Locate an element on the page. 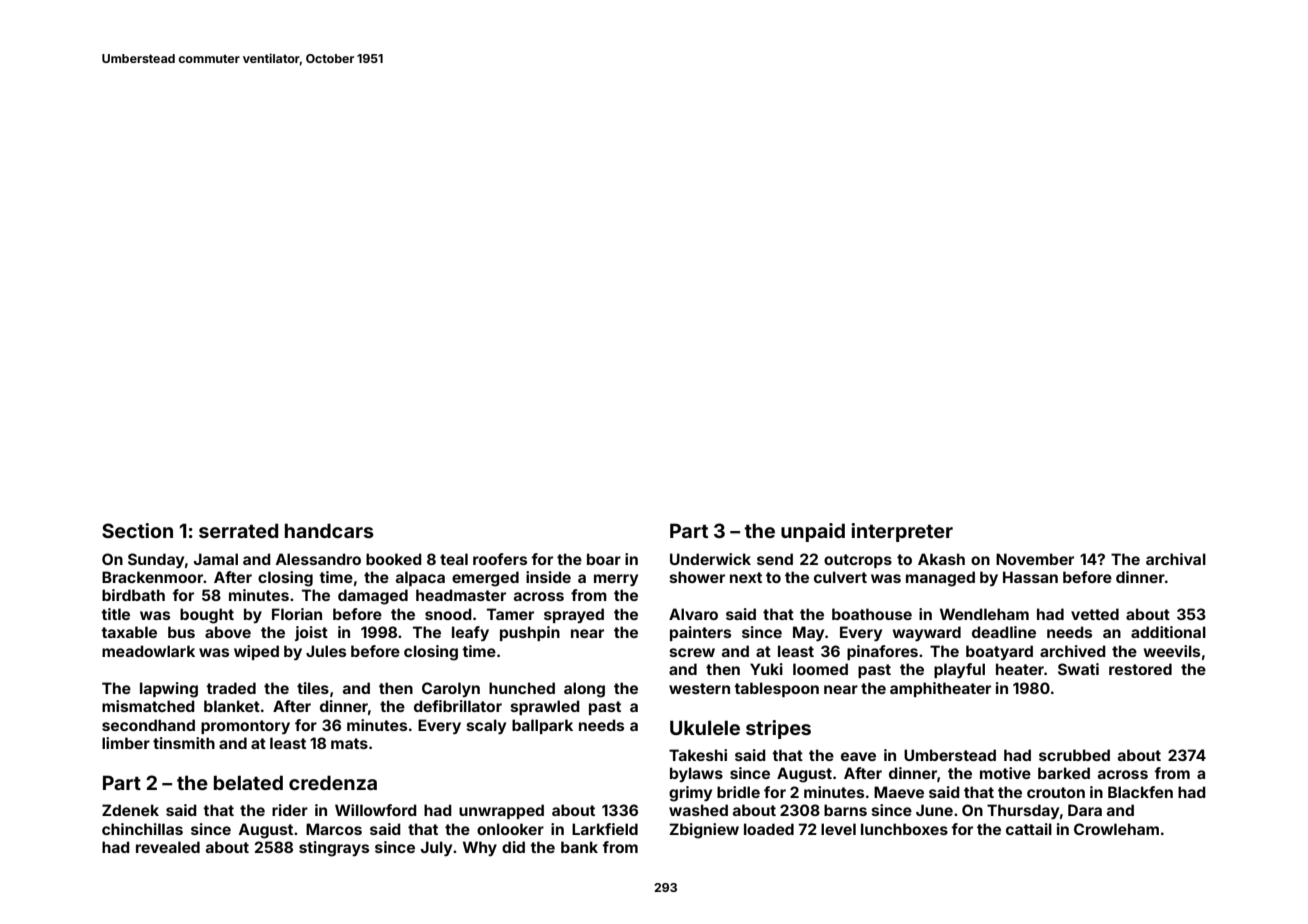  washed is located at coordinates (698, 810).
